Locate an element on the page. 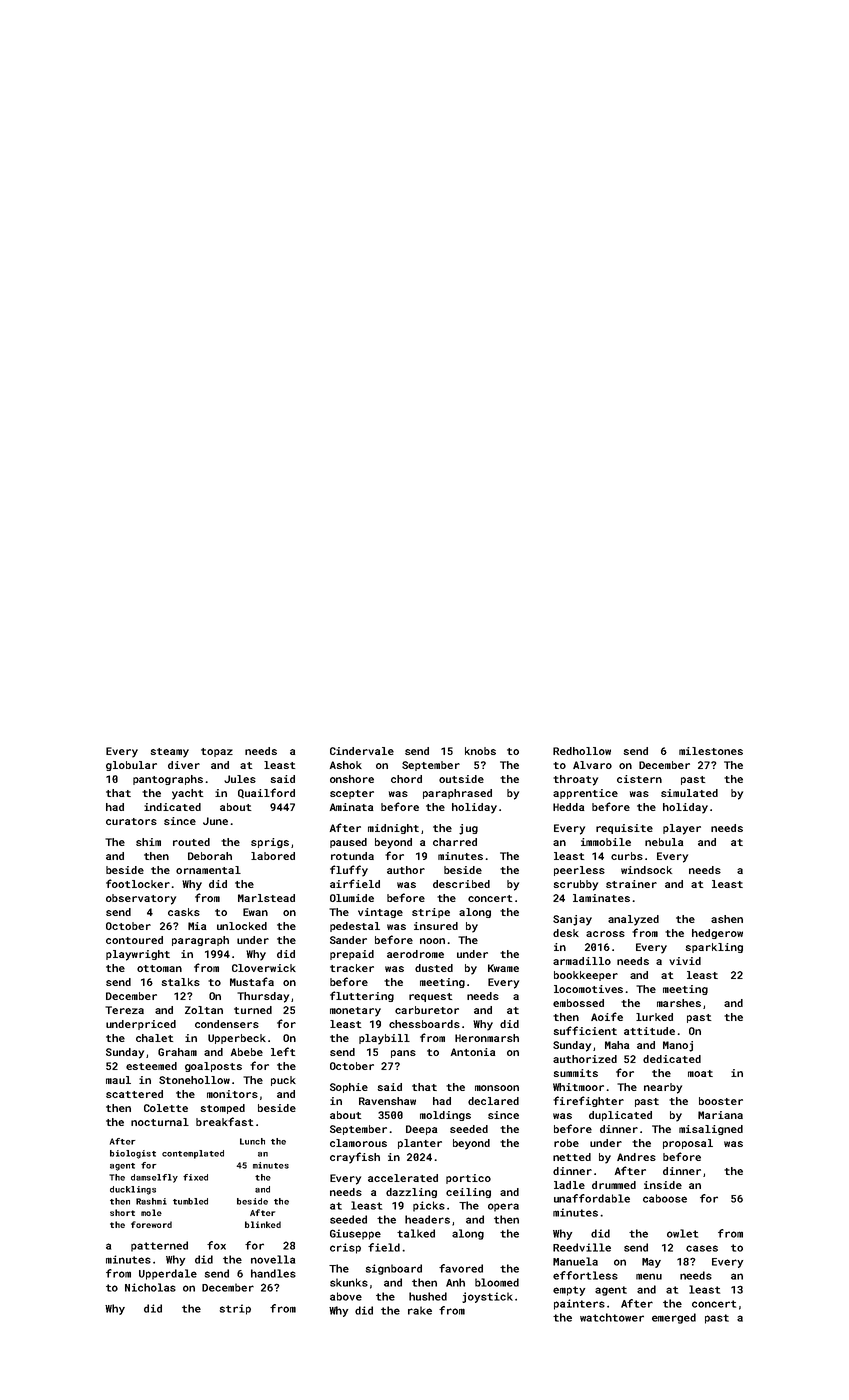 This page has height=1400, width=849. curators is located at coordinates (131, 821).
